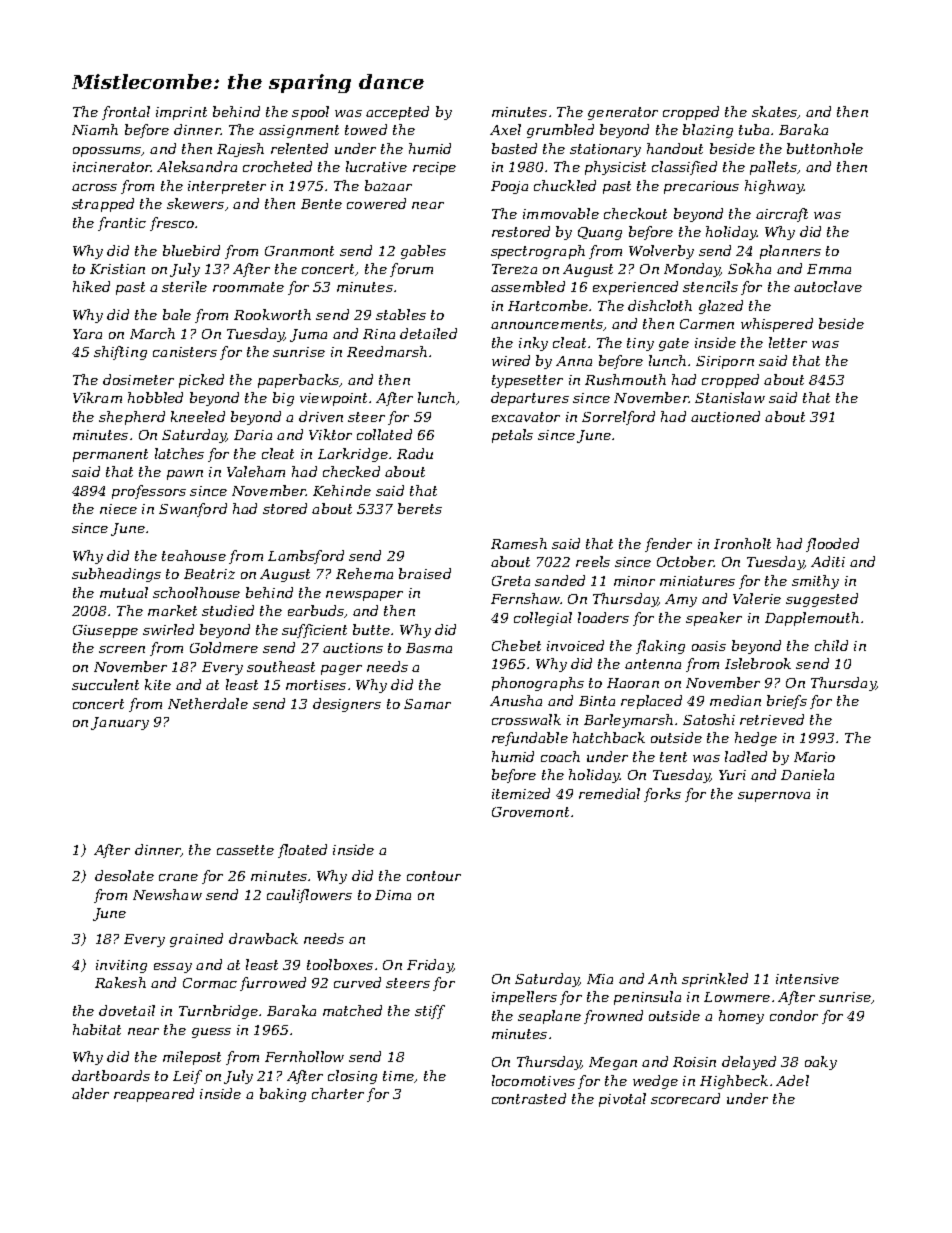  What do you see at coordinates (647, 998) in the screenshot?
I see `peninsula` at bounding box center [647, 998].
